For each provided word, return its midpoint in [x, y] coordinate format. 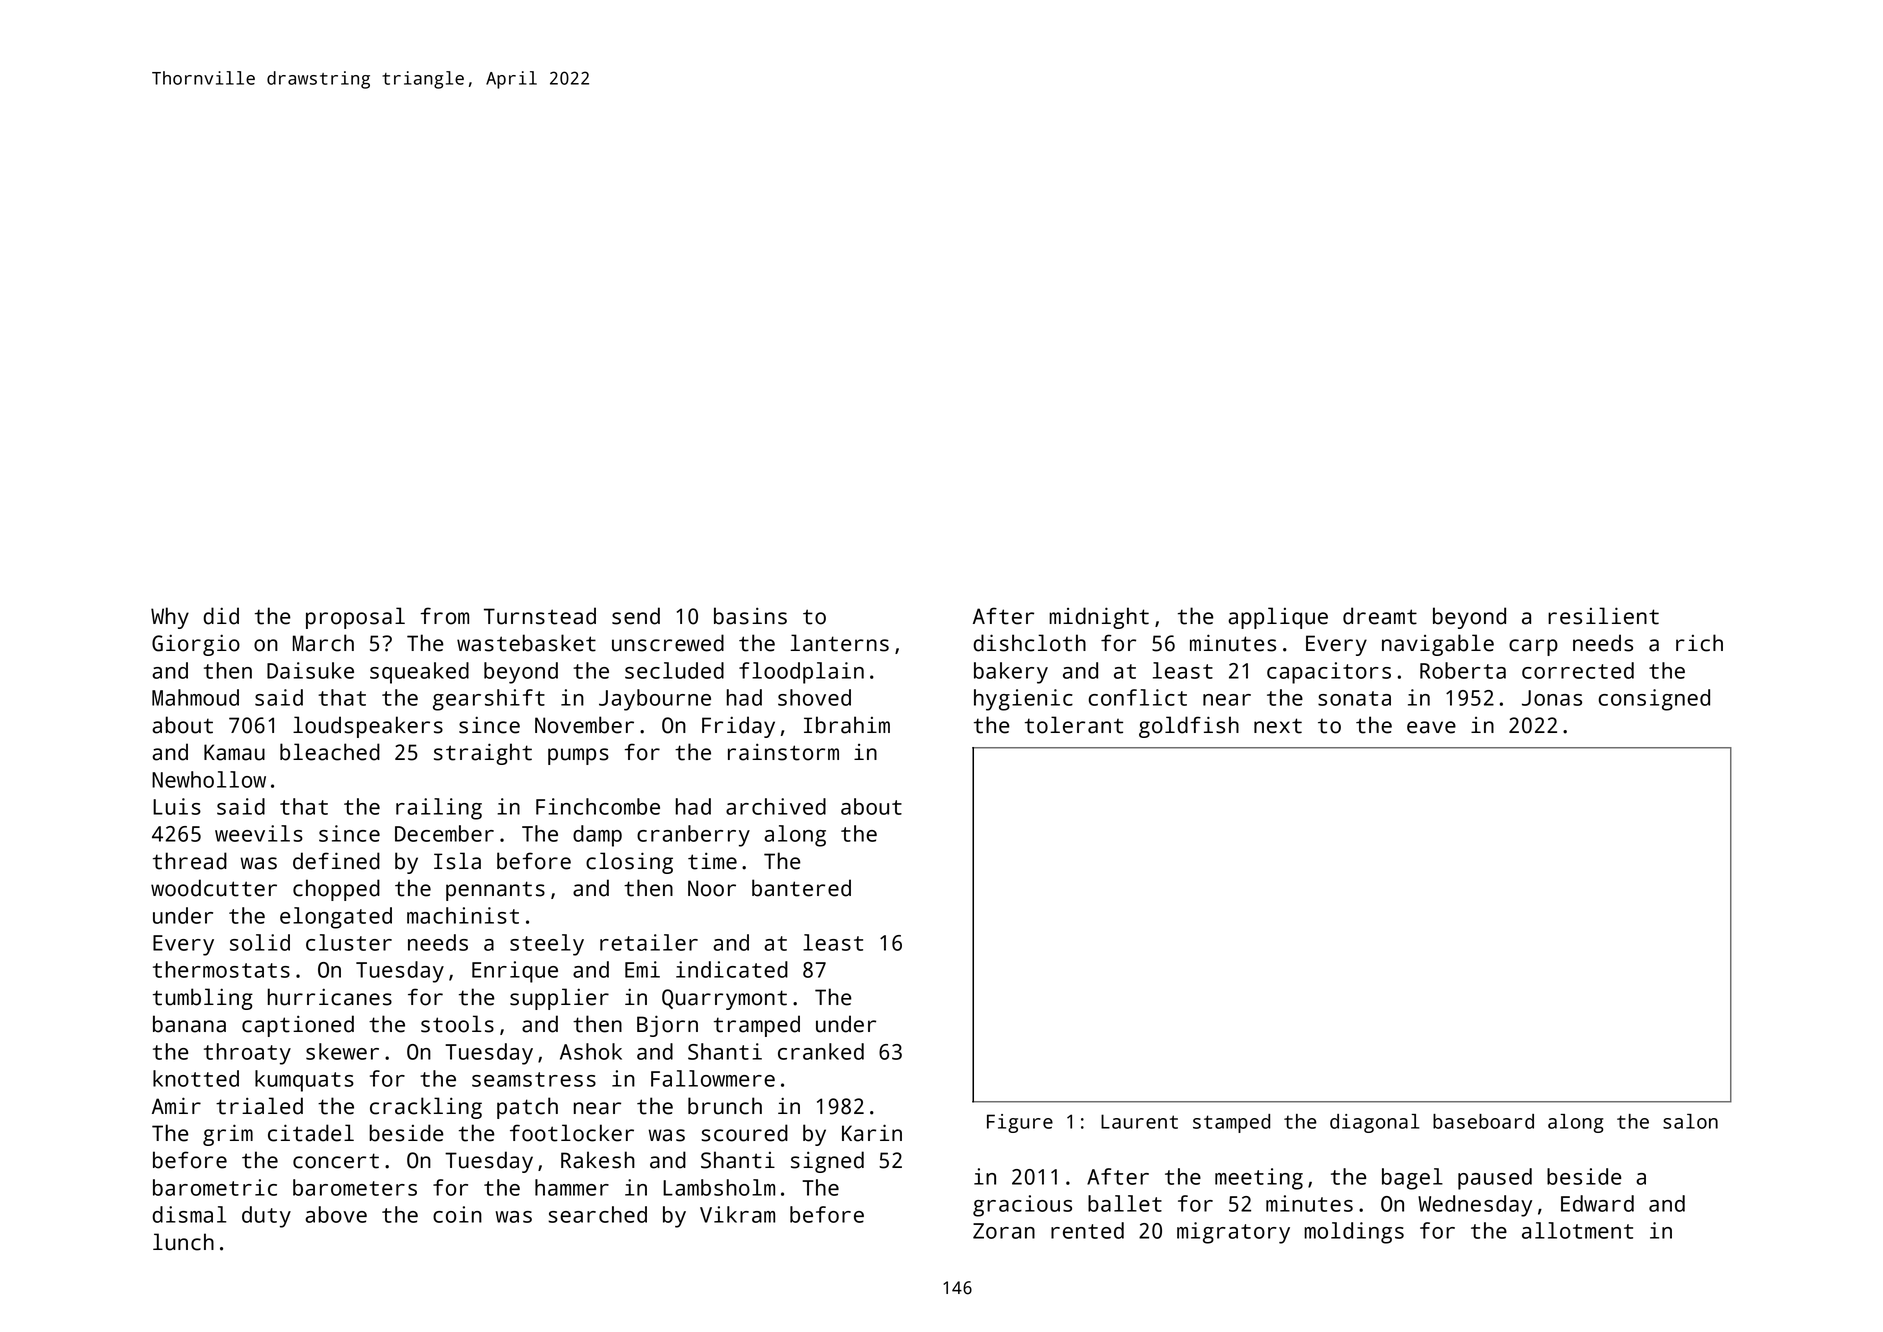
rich [1699, 643]
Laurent [1139, 1121]
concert [336, 1161]
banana [189, 1024]
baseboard [1483, 1121]
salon [1690, 1121]
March [323, 643]
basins [750, 616]
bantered [801, 888]
